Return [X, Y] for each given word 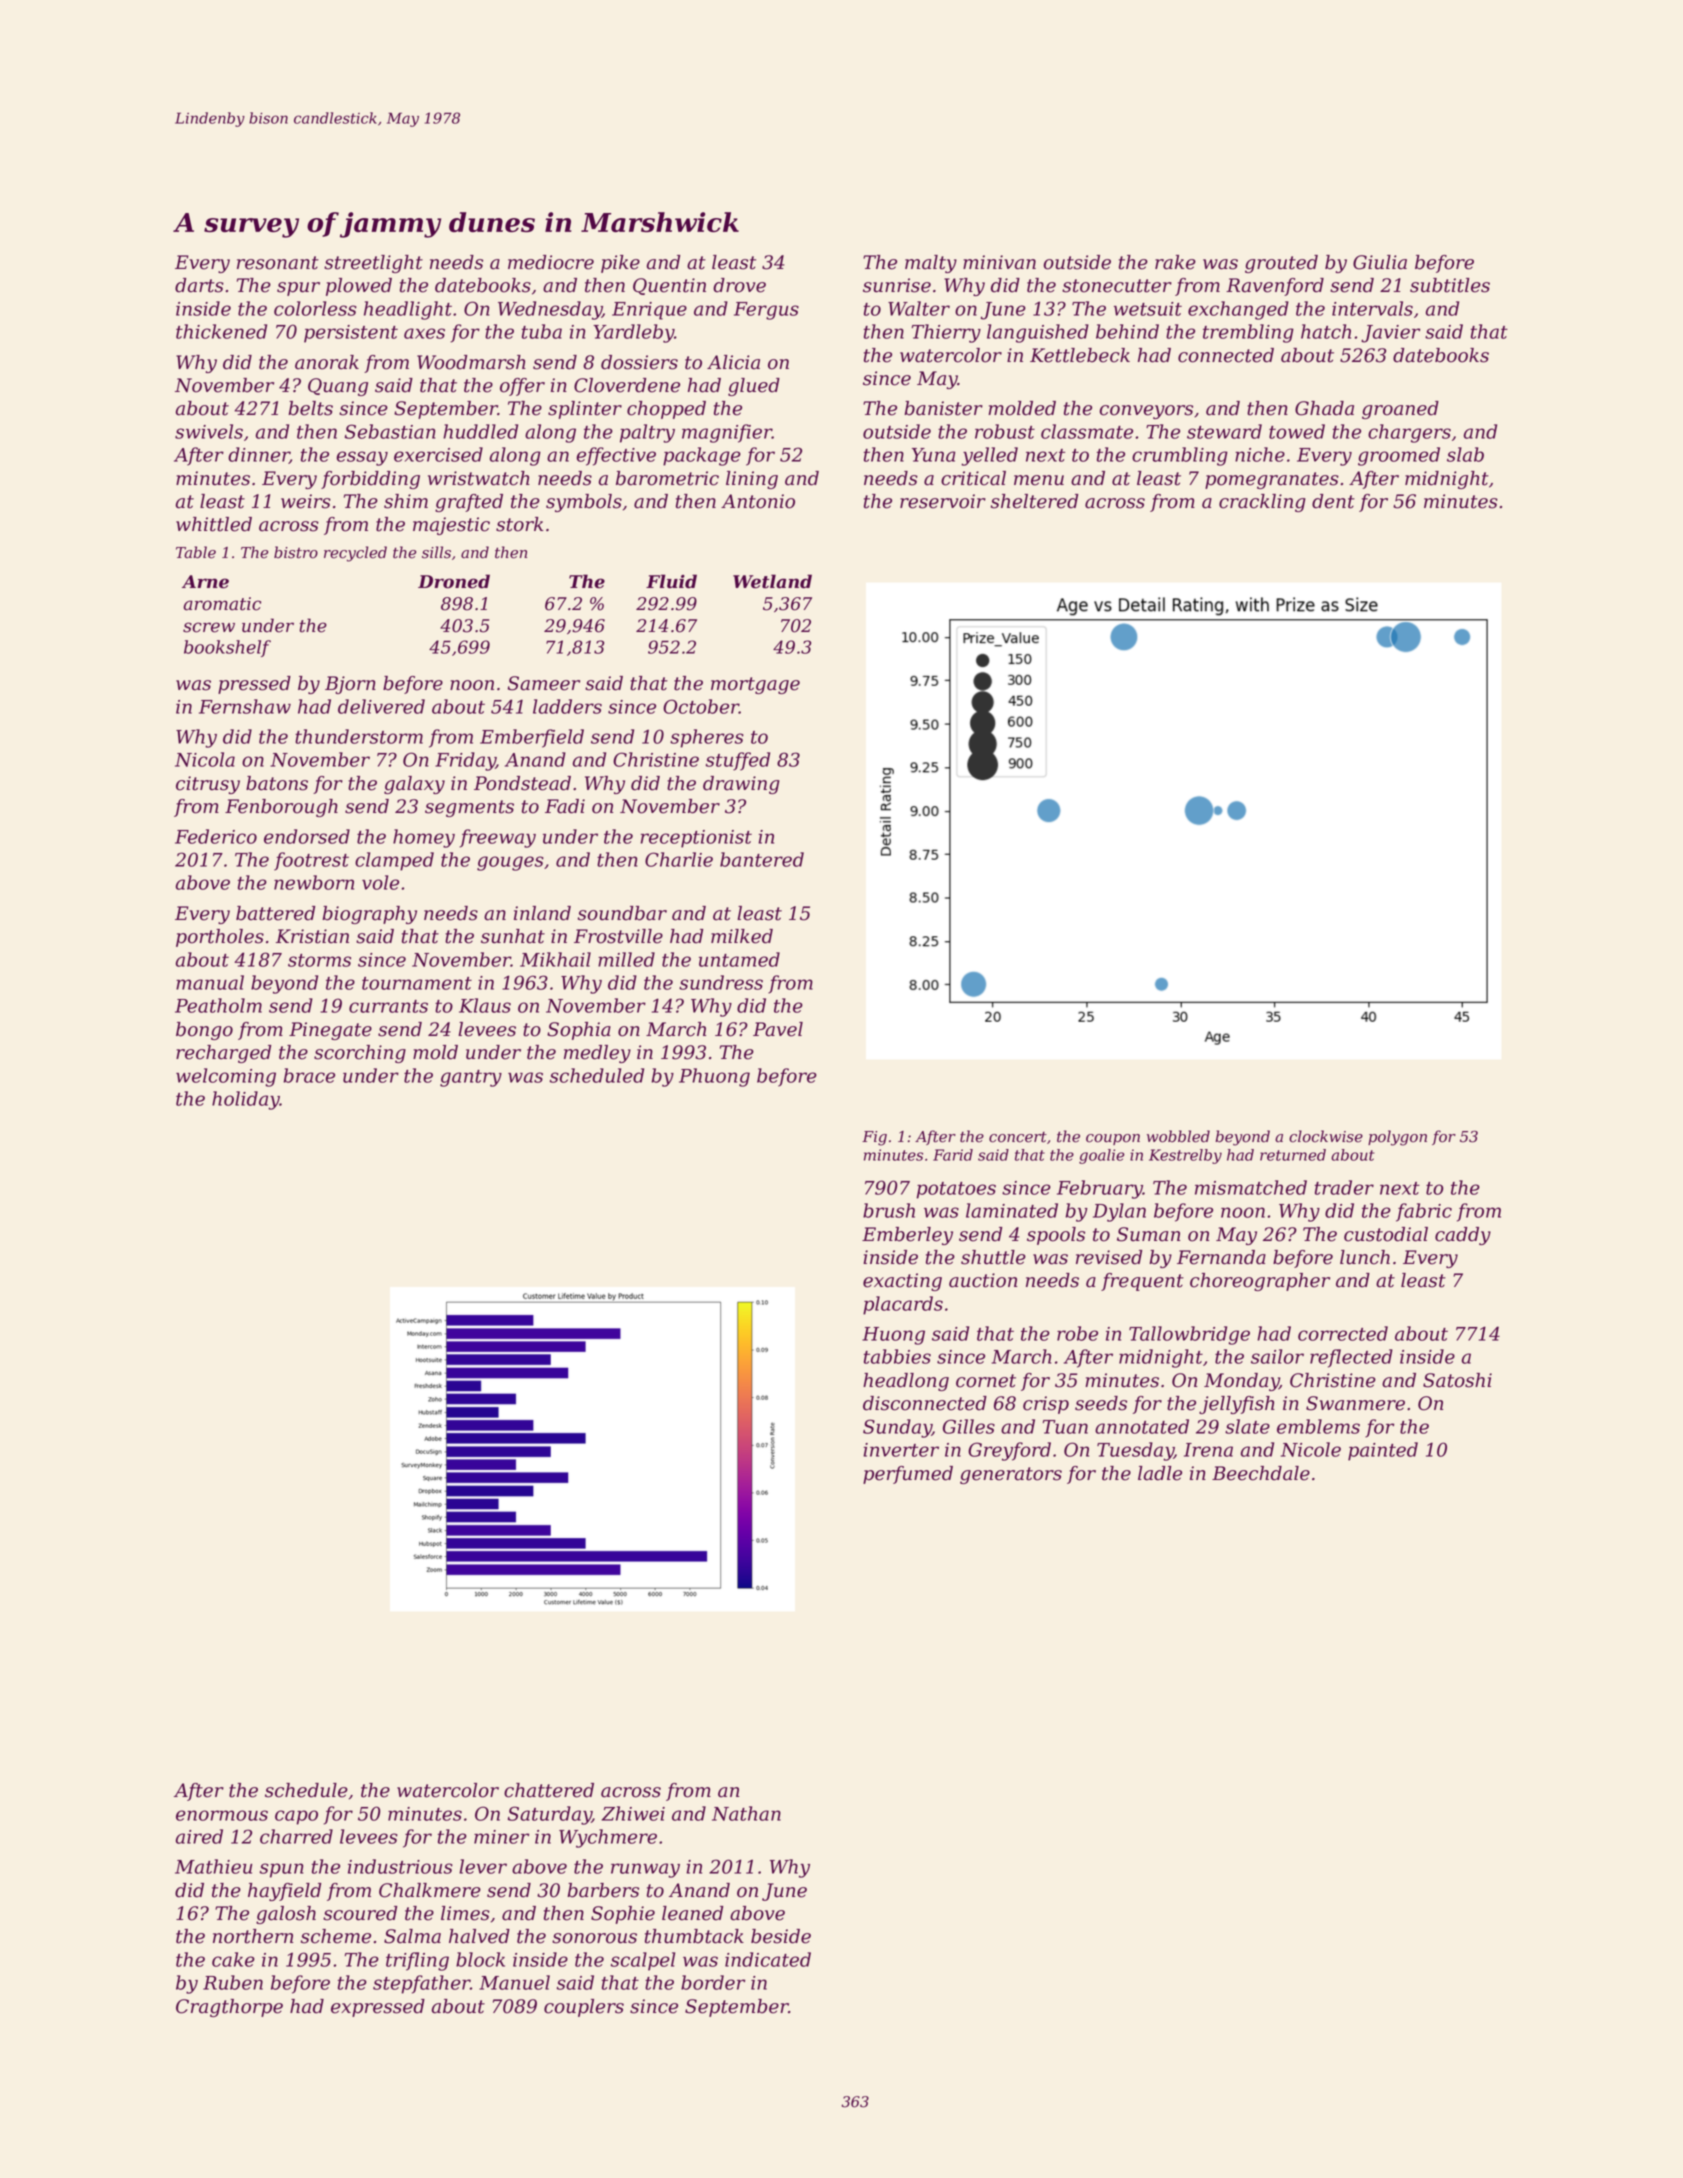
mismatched [1251, 1187]
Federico [216, 836]
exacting [902, 1282]
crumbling [1180, 456]
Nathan [746, 1813]
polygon [1397, 1138]
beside [781, 1936]
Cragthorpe [229, 2008]
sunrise [897, 285]
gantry [471, 1078]
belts [310, 408]
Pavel [778, 1029]
